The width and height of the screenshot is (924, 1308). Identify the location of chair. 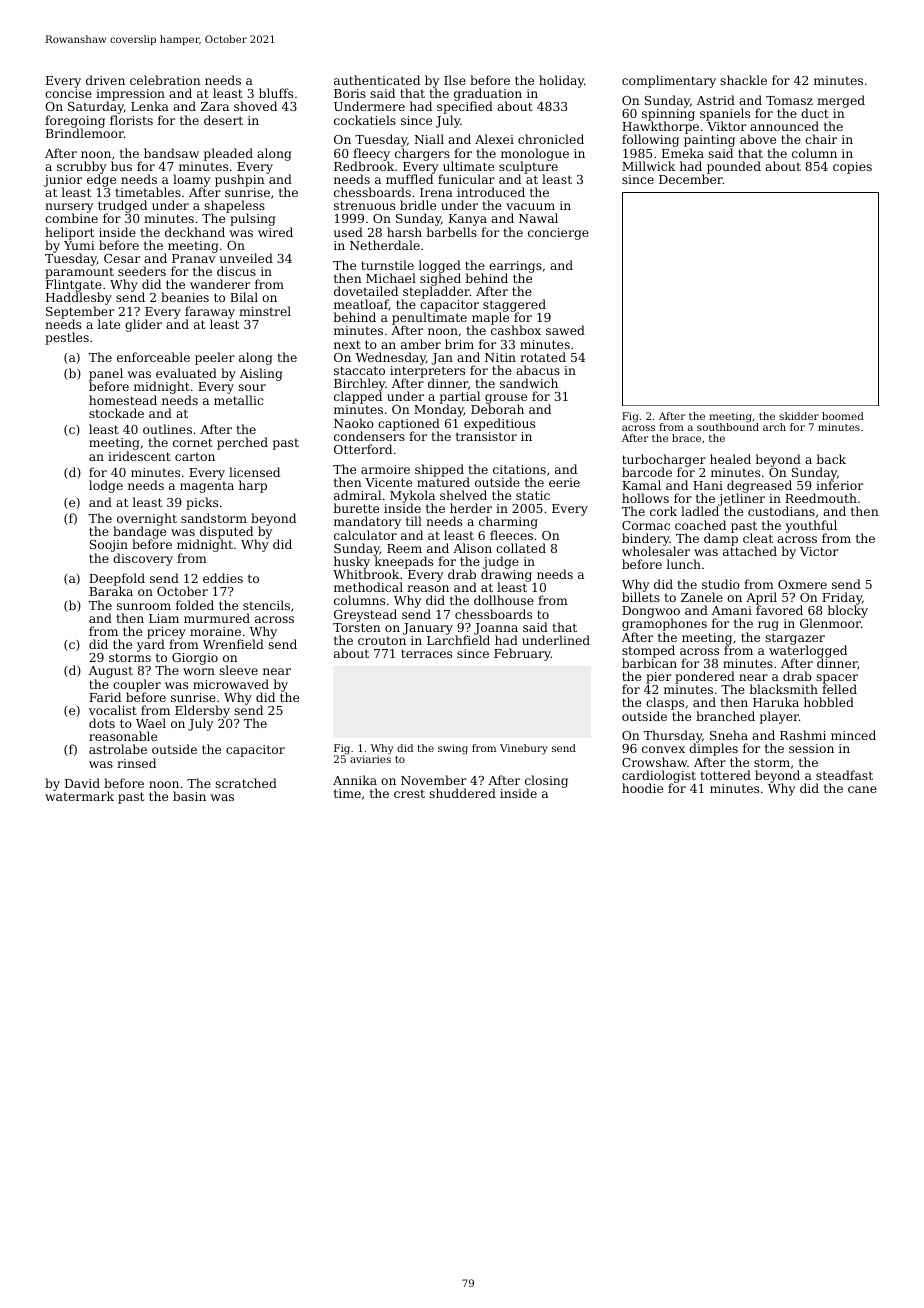
(821, 139).
